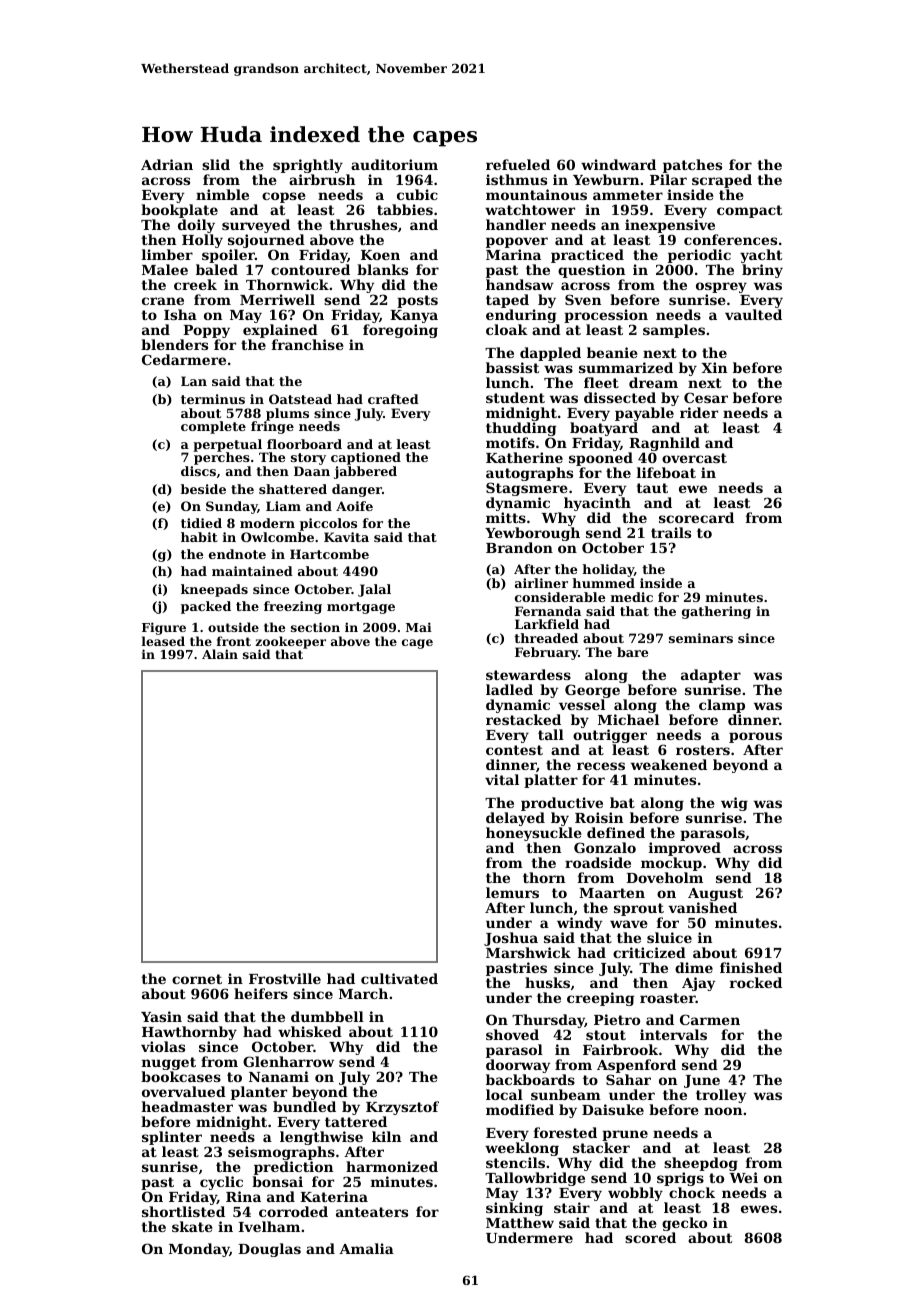  Describe the element at coordinates (199, 1250) in the image. I see `Monday` at that location.
